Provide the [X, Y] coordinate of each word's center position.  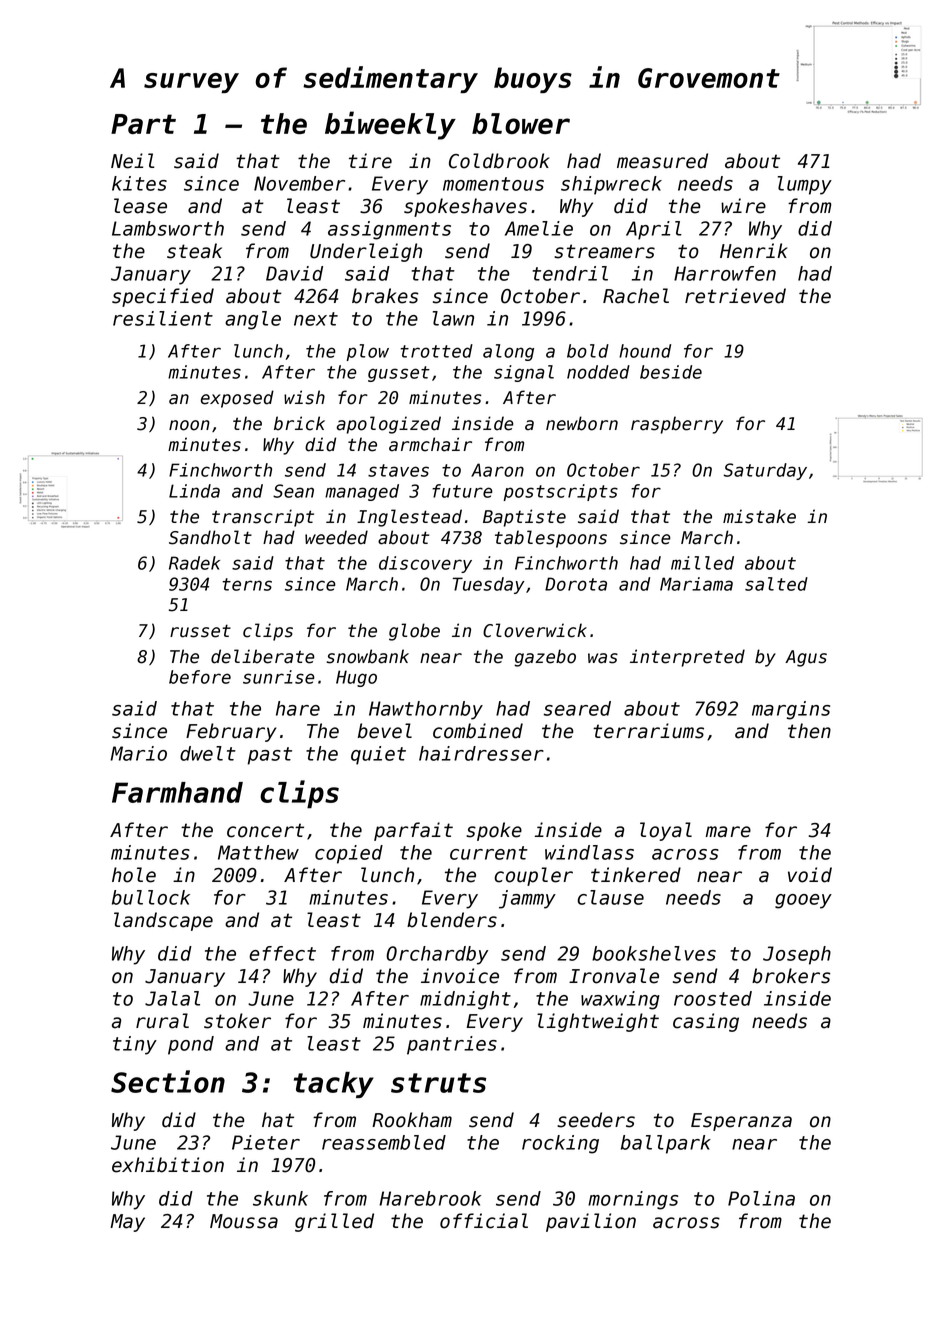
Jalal [172, 998]
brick [299, 423]
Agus [806, 658]
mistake [759, 516]
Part [143, 124]
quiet [378, 755]
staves [398, 470]
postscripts [560, 492]
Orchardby [437, 955]
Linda [194, 491]
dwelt [208, 753]
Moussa [244, 1221]
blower [521, 123]
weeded [336, 537]
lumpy [805, 185]
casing [706, 1022]
